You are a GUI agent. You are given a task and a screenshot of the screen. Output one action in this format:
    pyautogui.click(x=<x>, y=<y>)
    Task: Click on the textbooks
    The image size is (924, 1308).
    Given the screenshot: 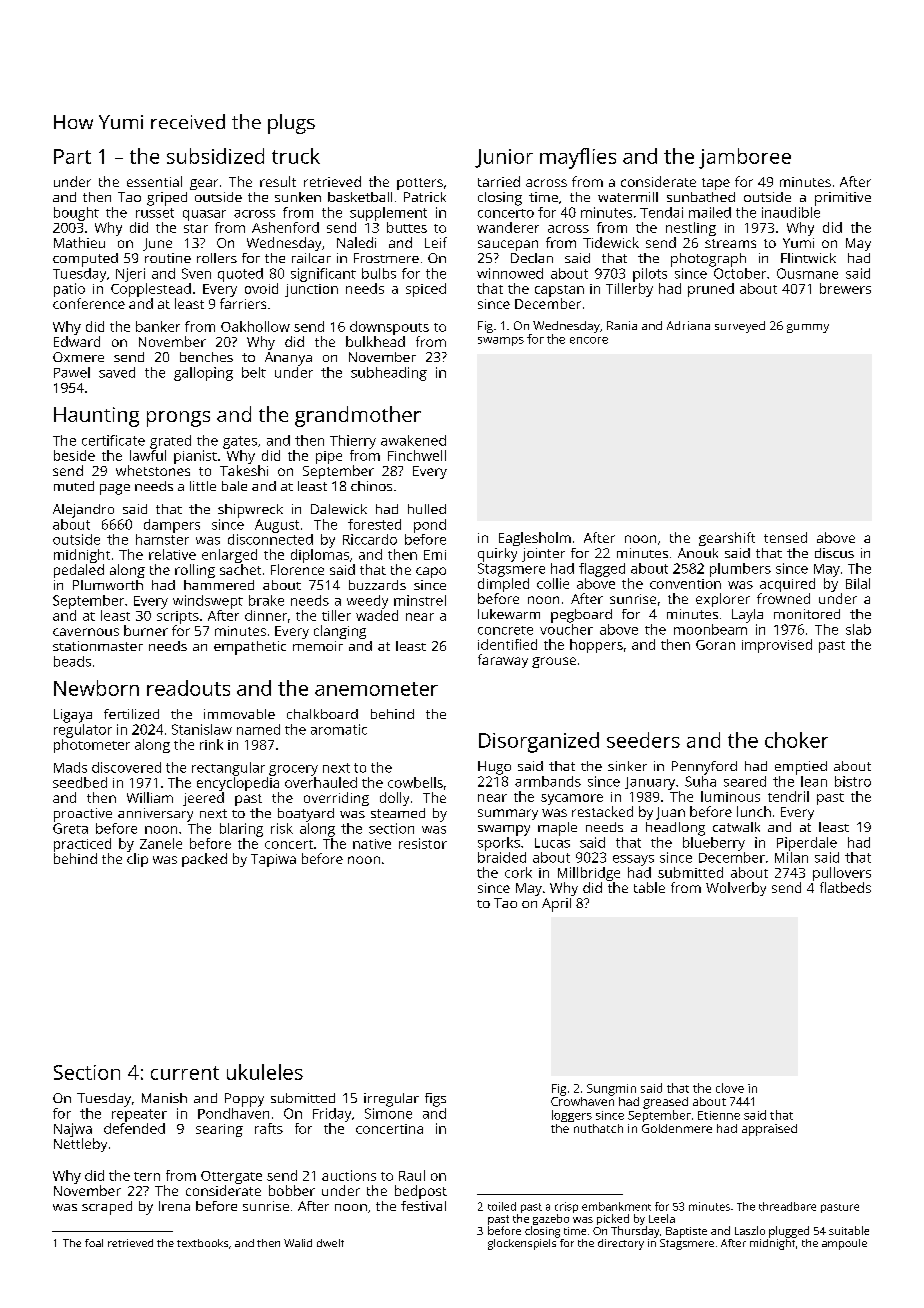 What is the action you would take?
    pyautogui.click(x=202, y=1243)
